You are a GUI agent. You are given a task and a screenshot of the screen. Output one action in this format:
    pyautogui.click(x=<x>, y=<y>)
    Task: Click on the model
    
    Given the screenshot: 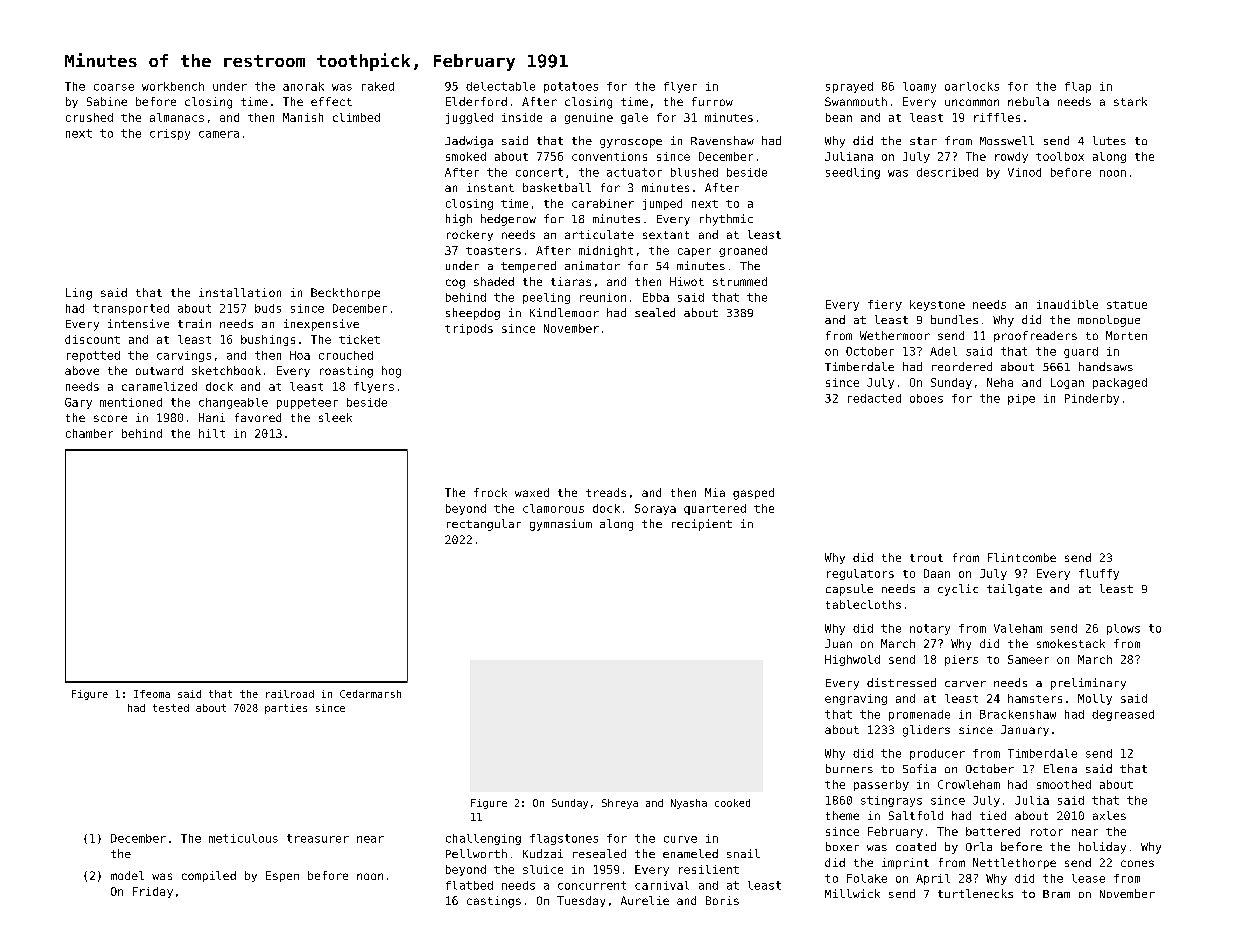 What is the action you would take?
    pyautogui.click(x=127, y=875)
